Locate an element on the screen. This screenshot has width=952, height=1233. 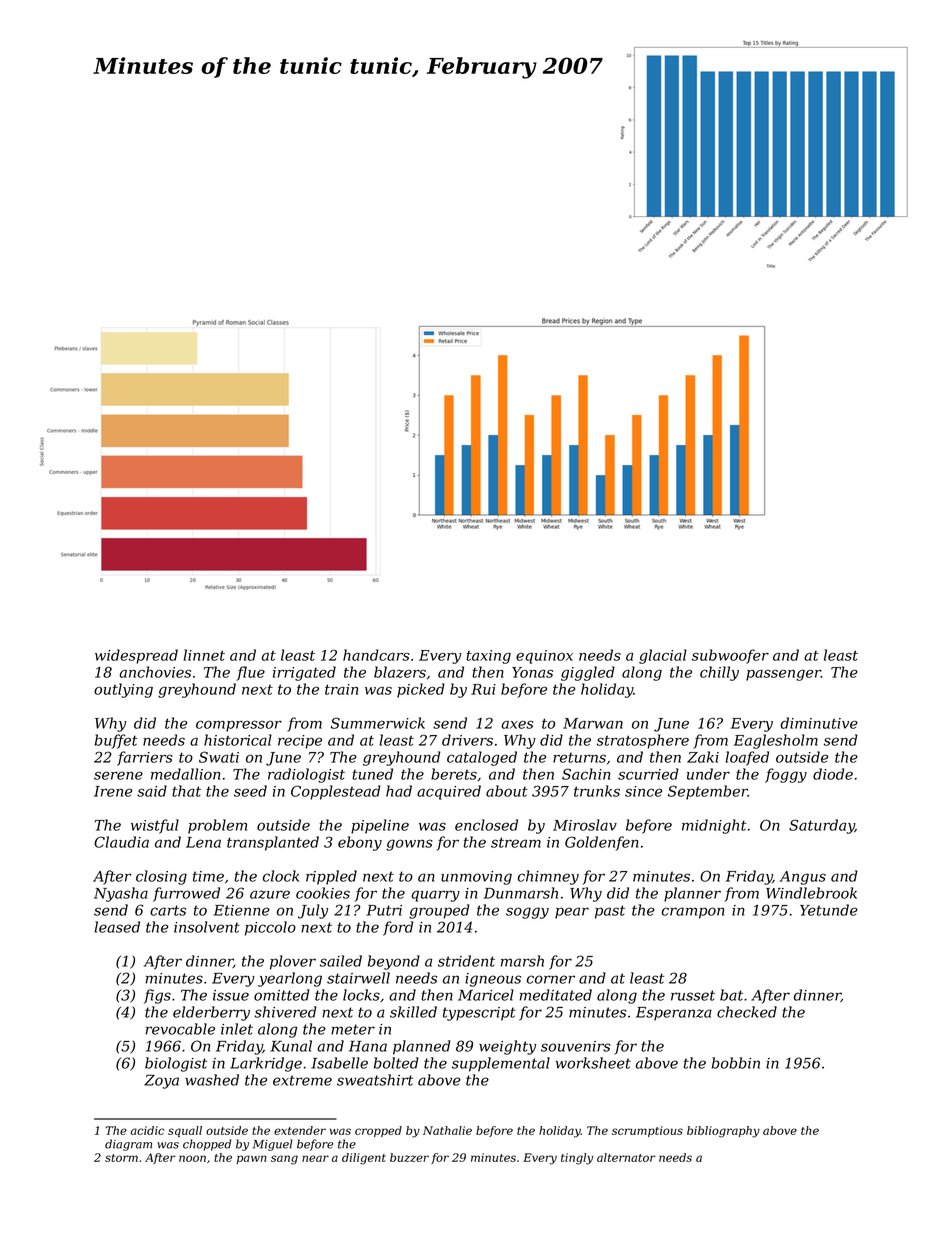
irrigated is located at coordinates (304, 673).
